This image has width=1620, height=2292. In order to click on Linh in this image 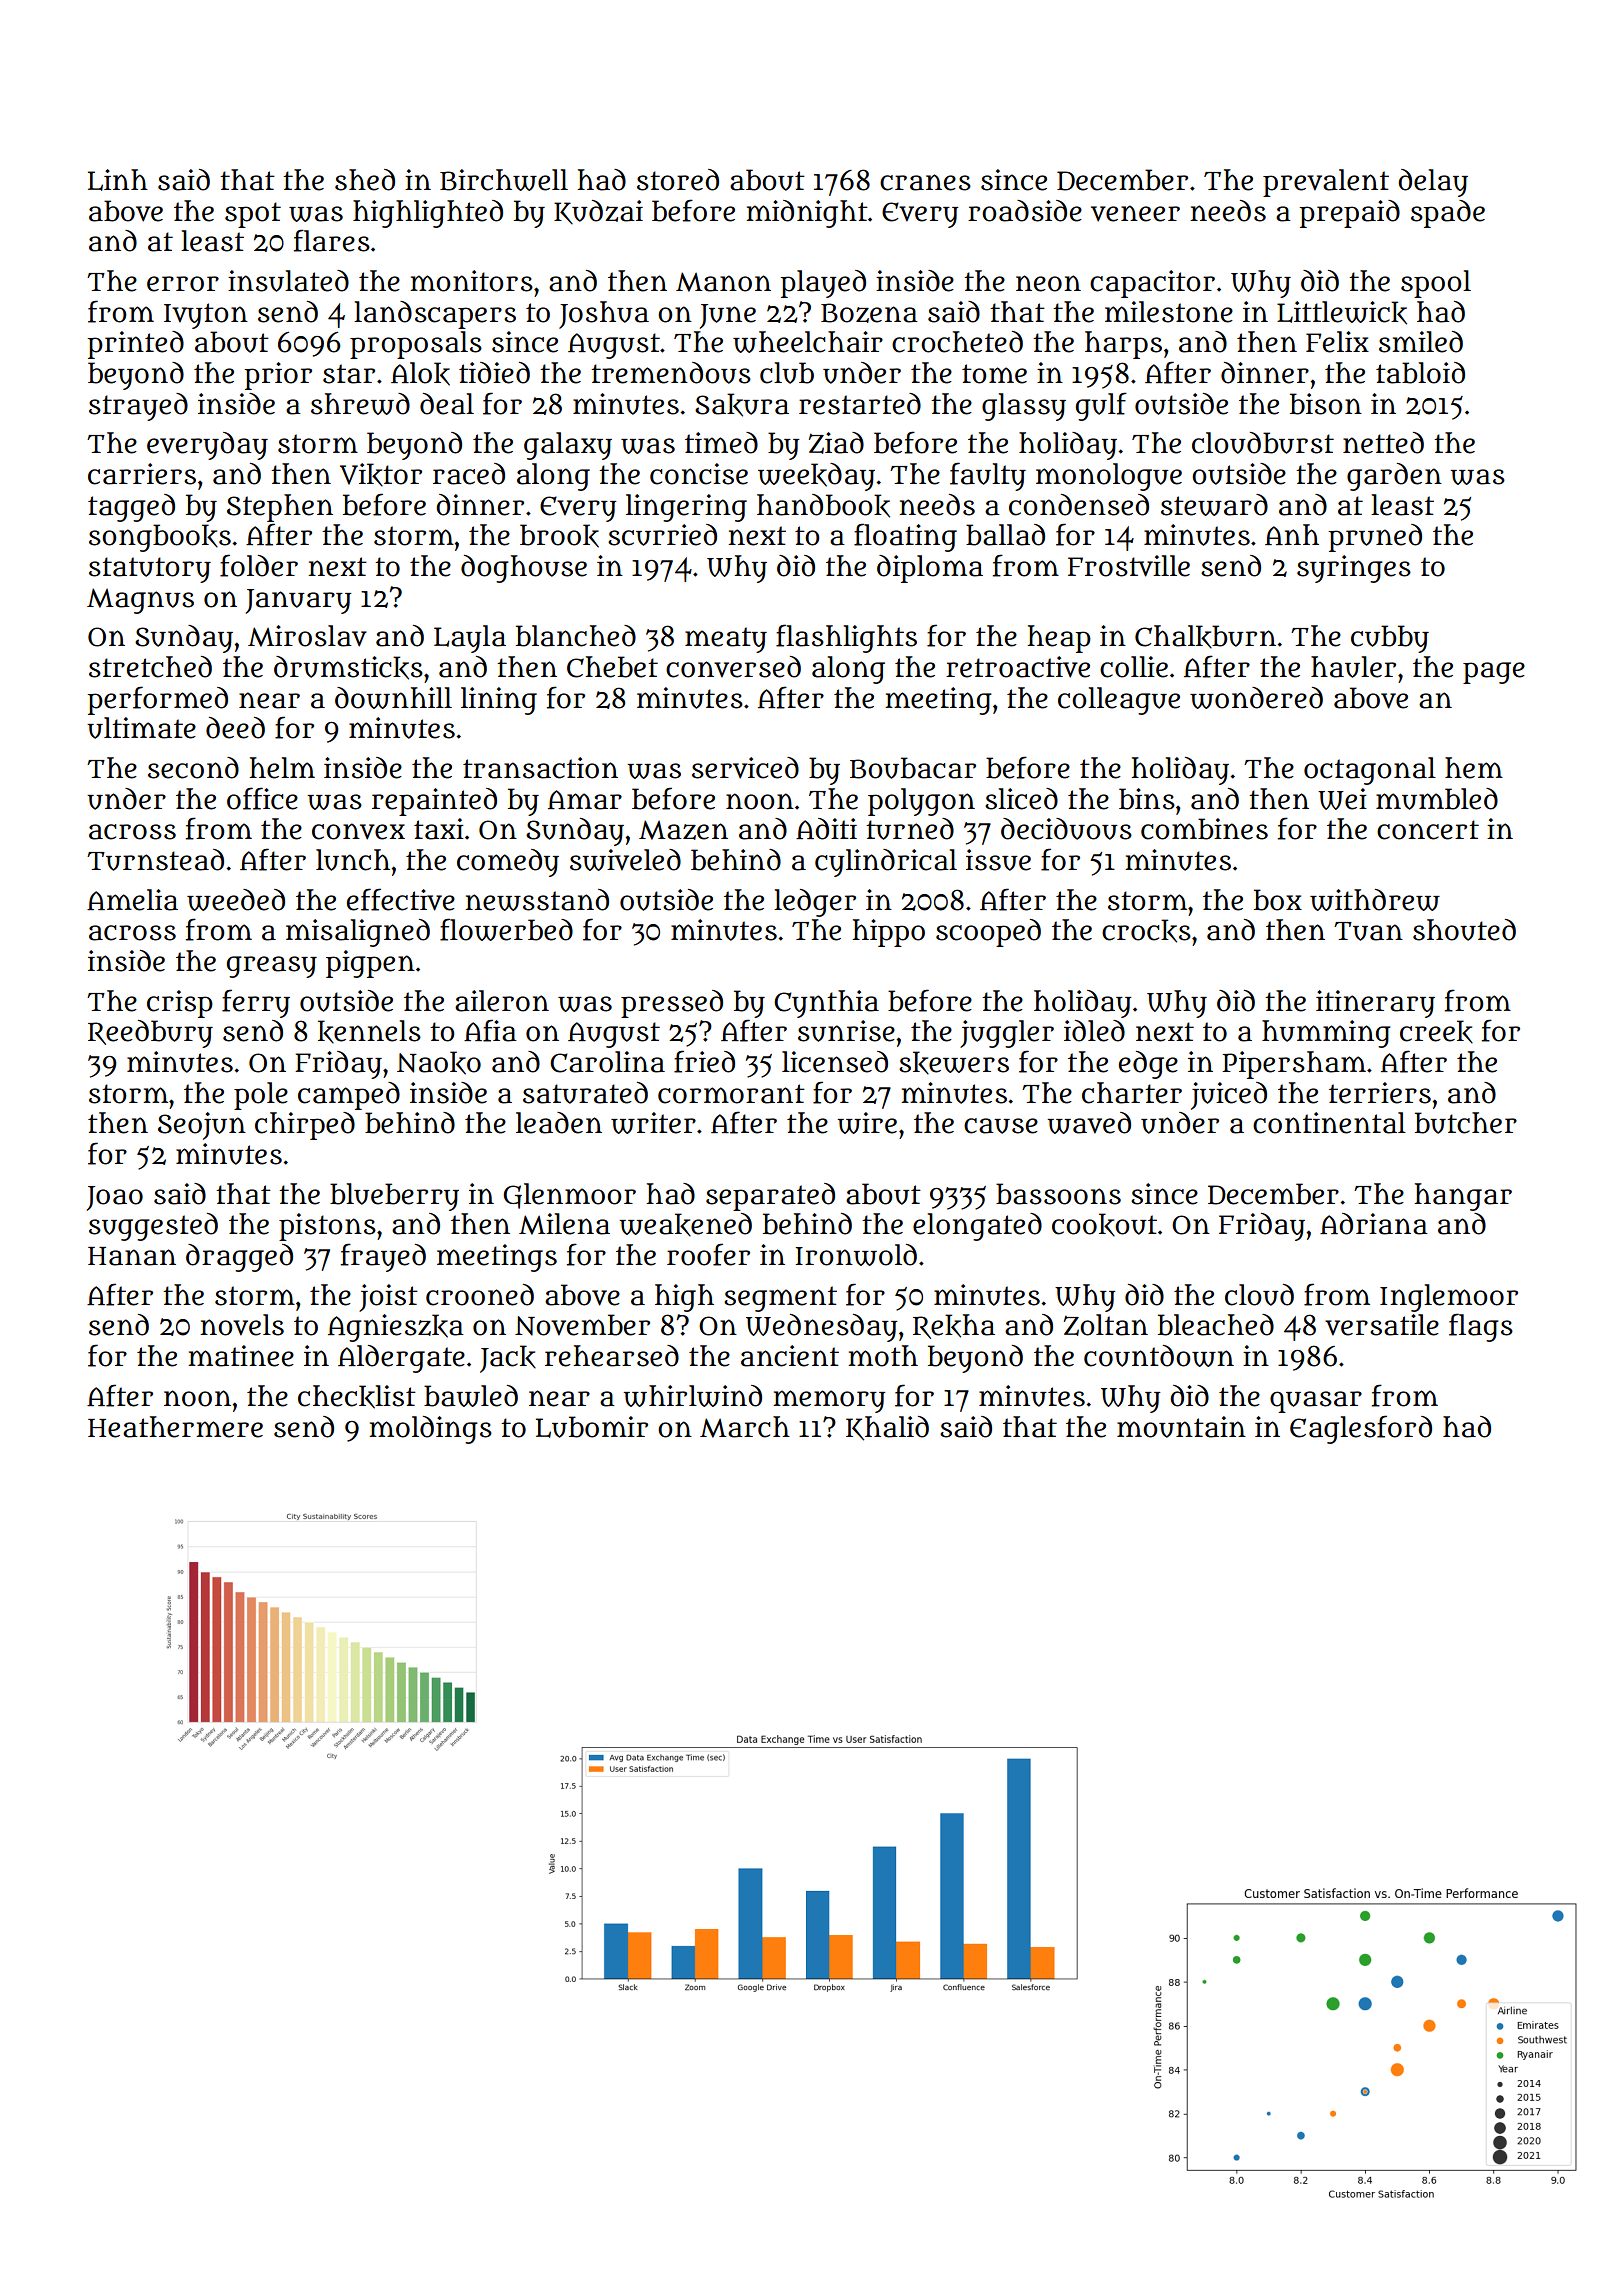, I will do `click(118, 180)`.
